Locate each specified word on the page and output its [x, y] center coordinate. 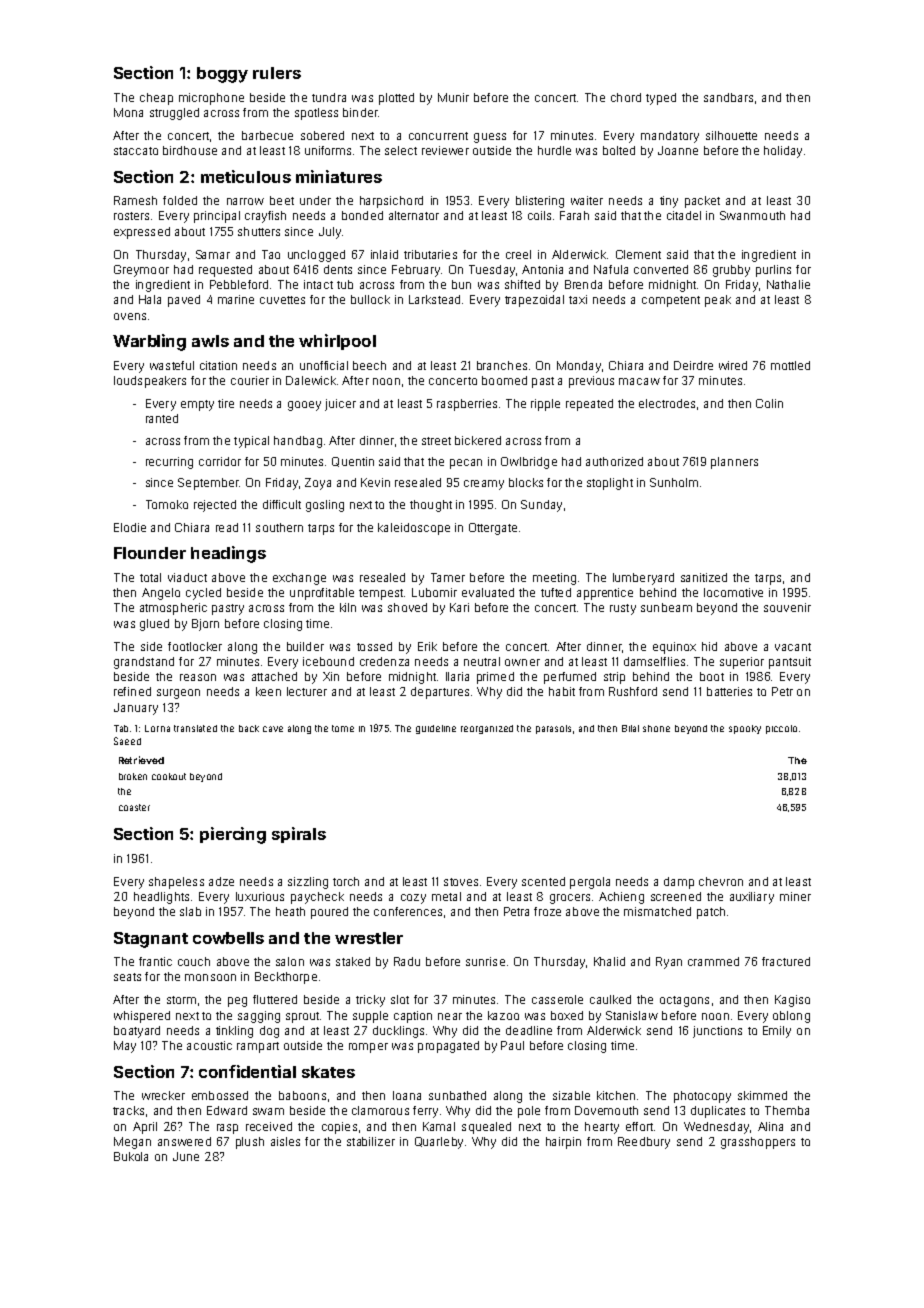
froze [547, 911]
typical [251, 442]
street [436, 441]
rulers [277, 73]
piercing [233, 835]
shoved [407, 607]
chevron [721, 881]
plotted [396, 99]
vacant [793, 647]
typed [661, 99]
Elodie [130, 527]
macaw [639, 381]
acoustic [209, 1045]
